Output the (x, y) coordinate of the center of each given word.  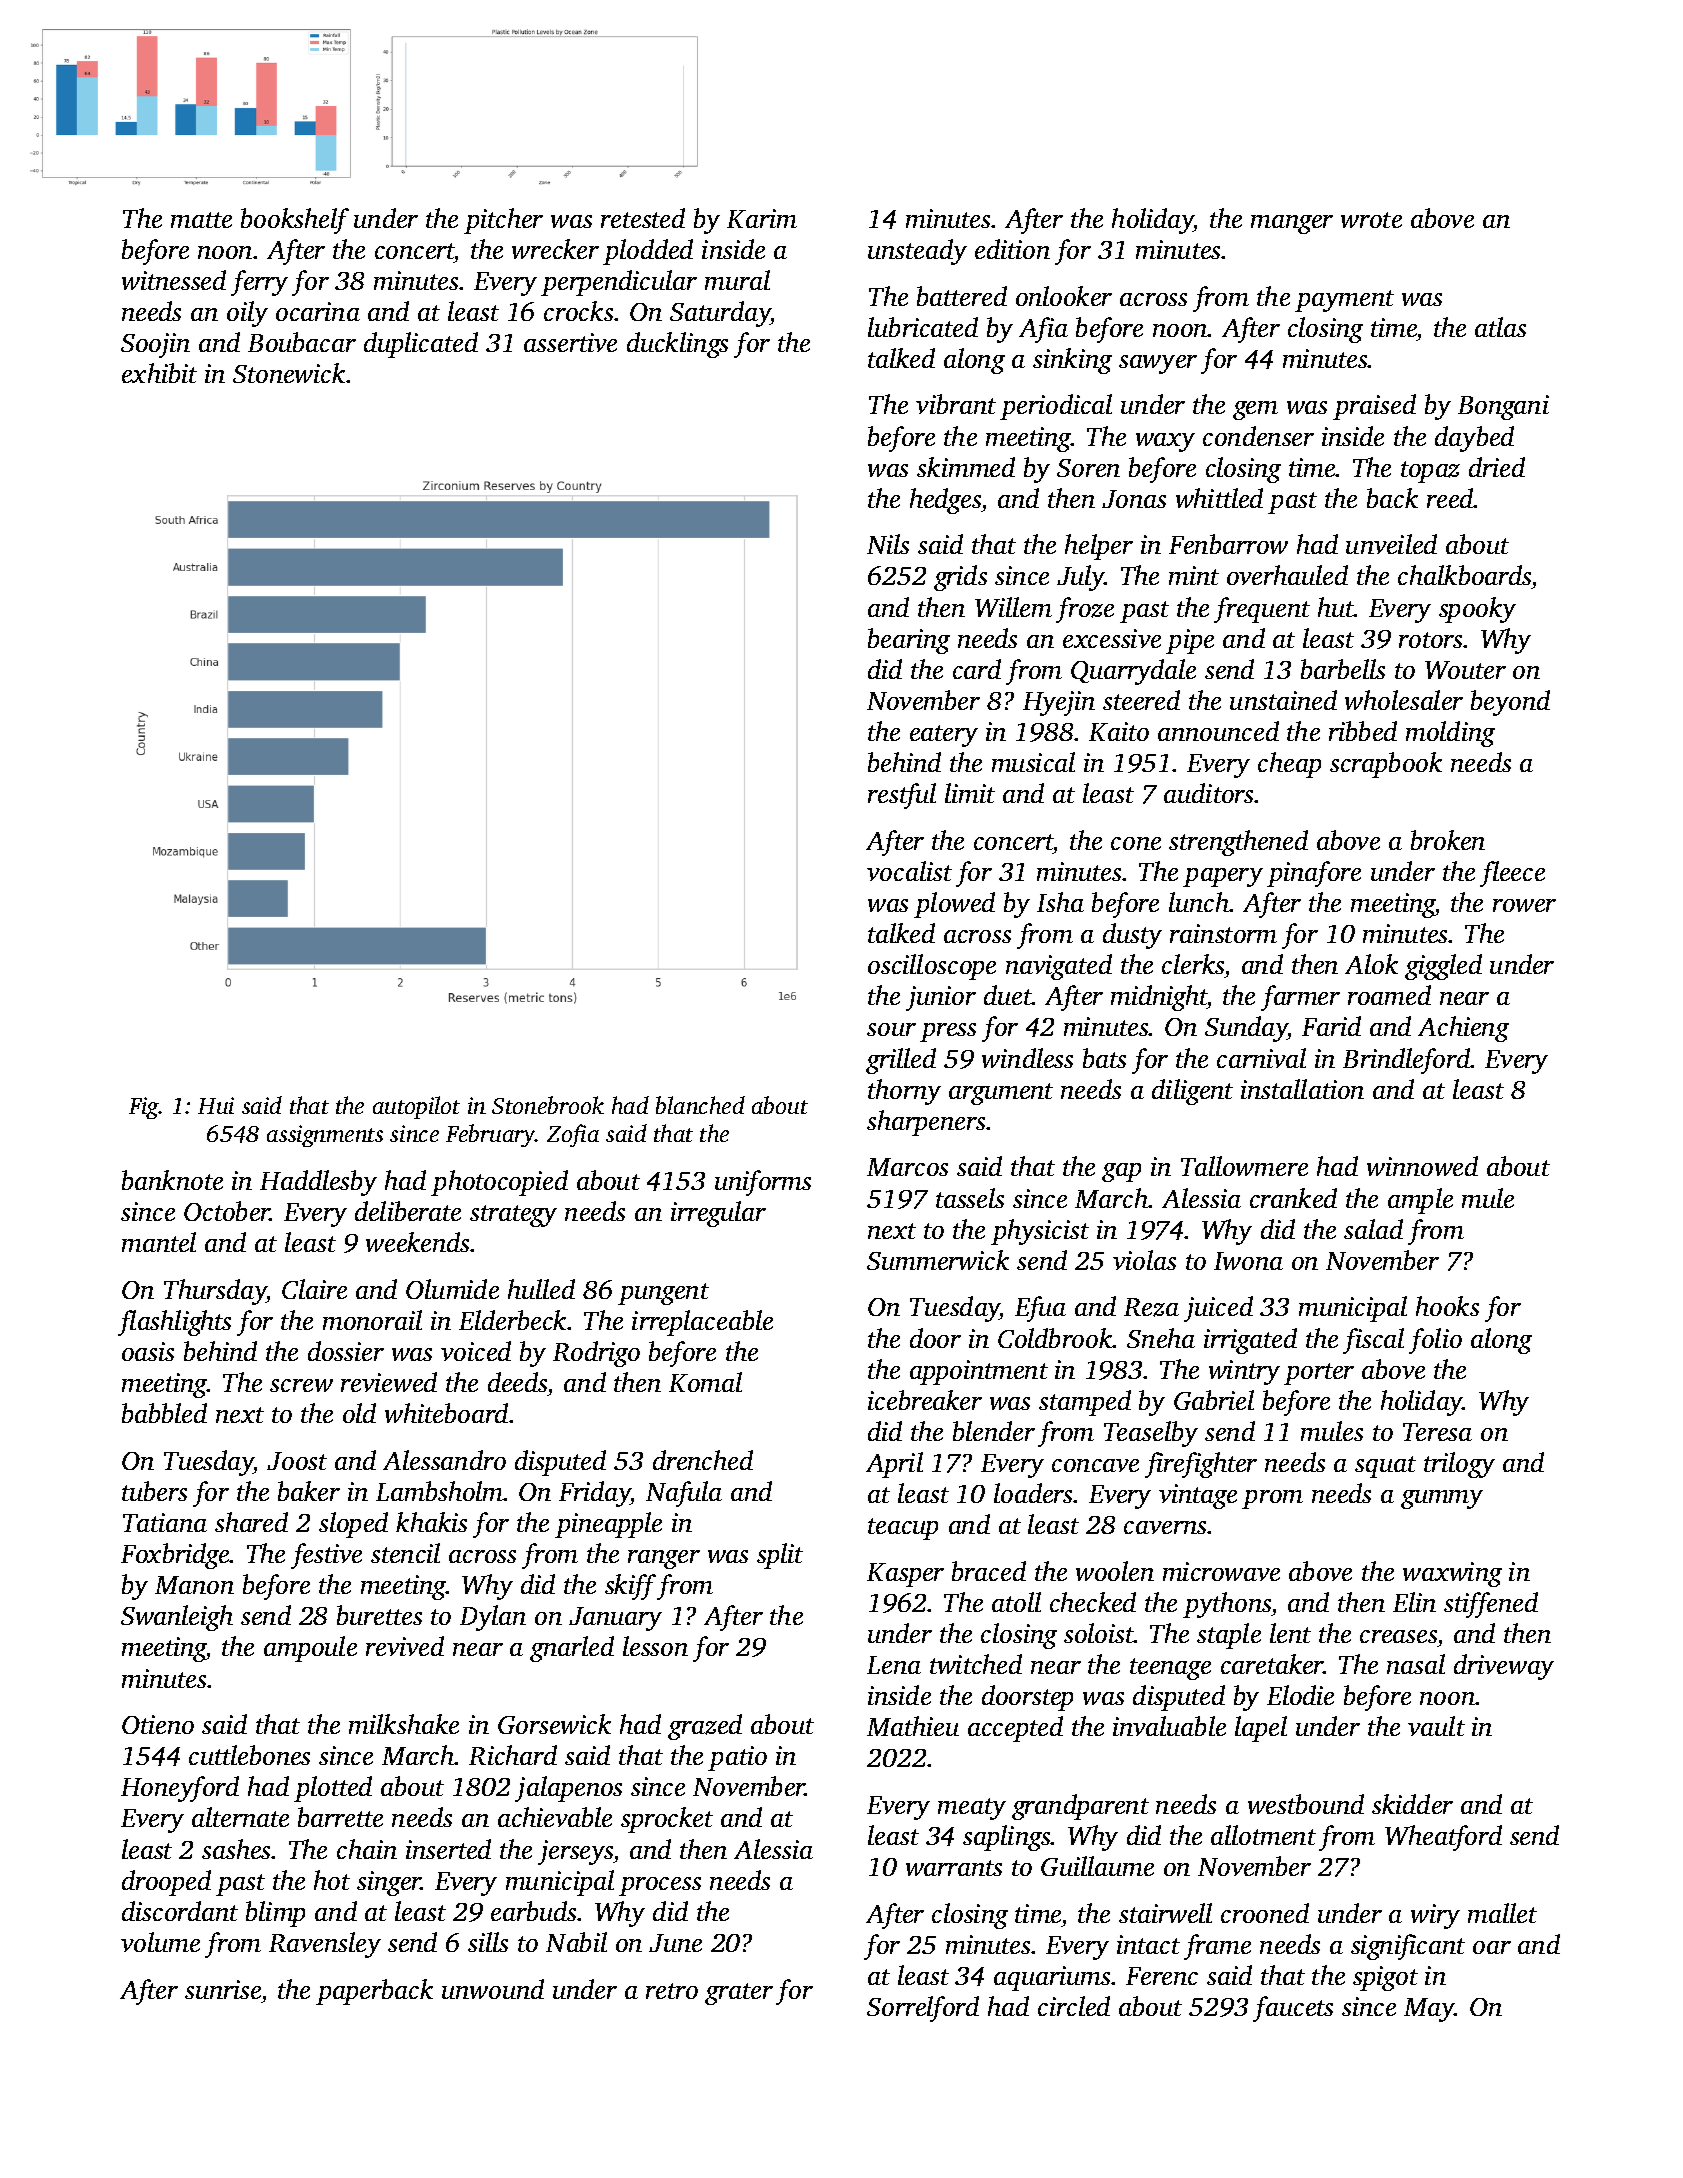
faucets (1293, 2009)
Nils (888, 544)
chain (367, 1849)
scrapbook (1386, 765)
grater (739, 1994)
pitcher (503, 221)
